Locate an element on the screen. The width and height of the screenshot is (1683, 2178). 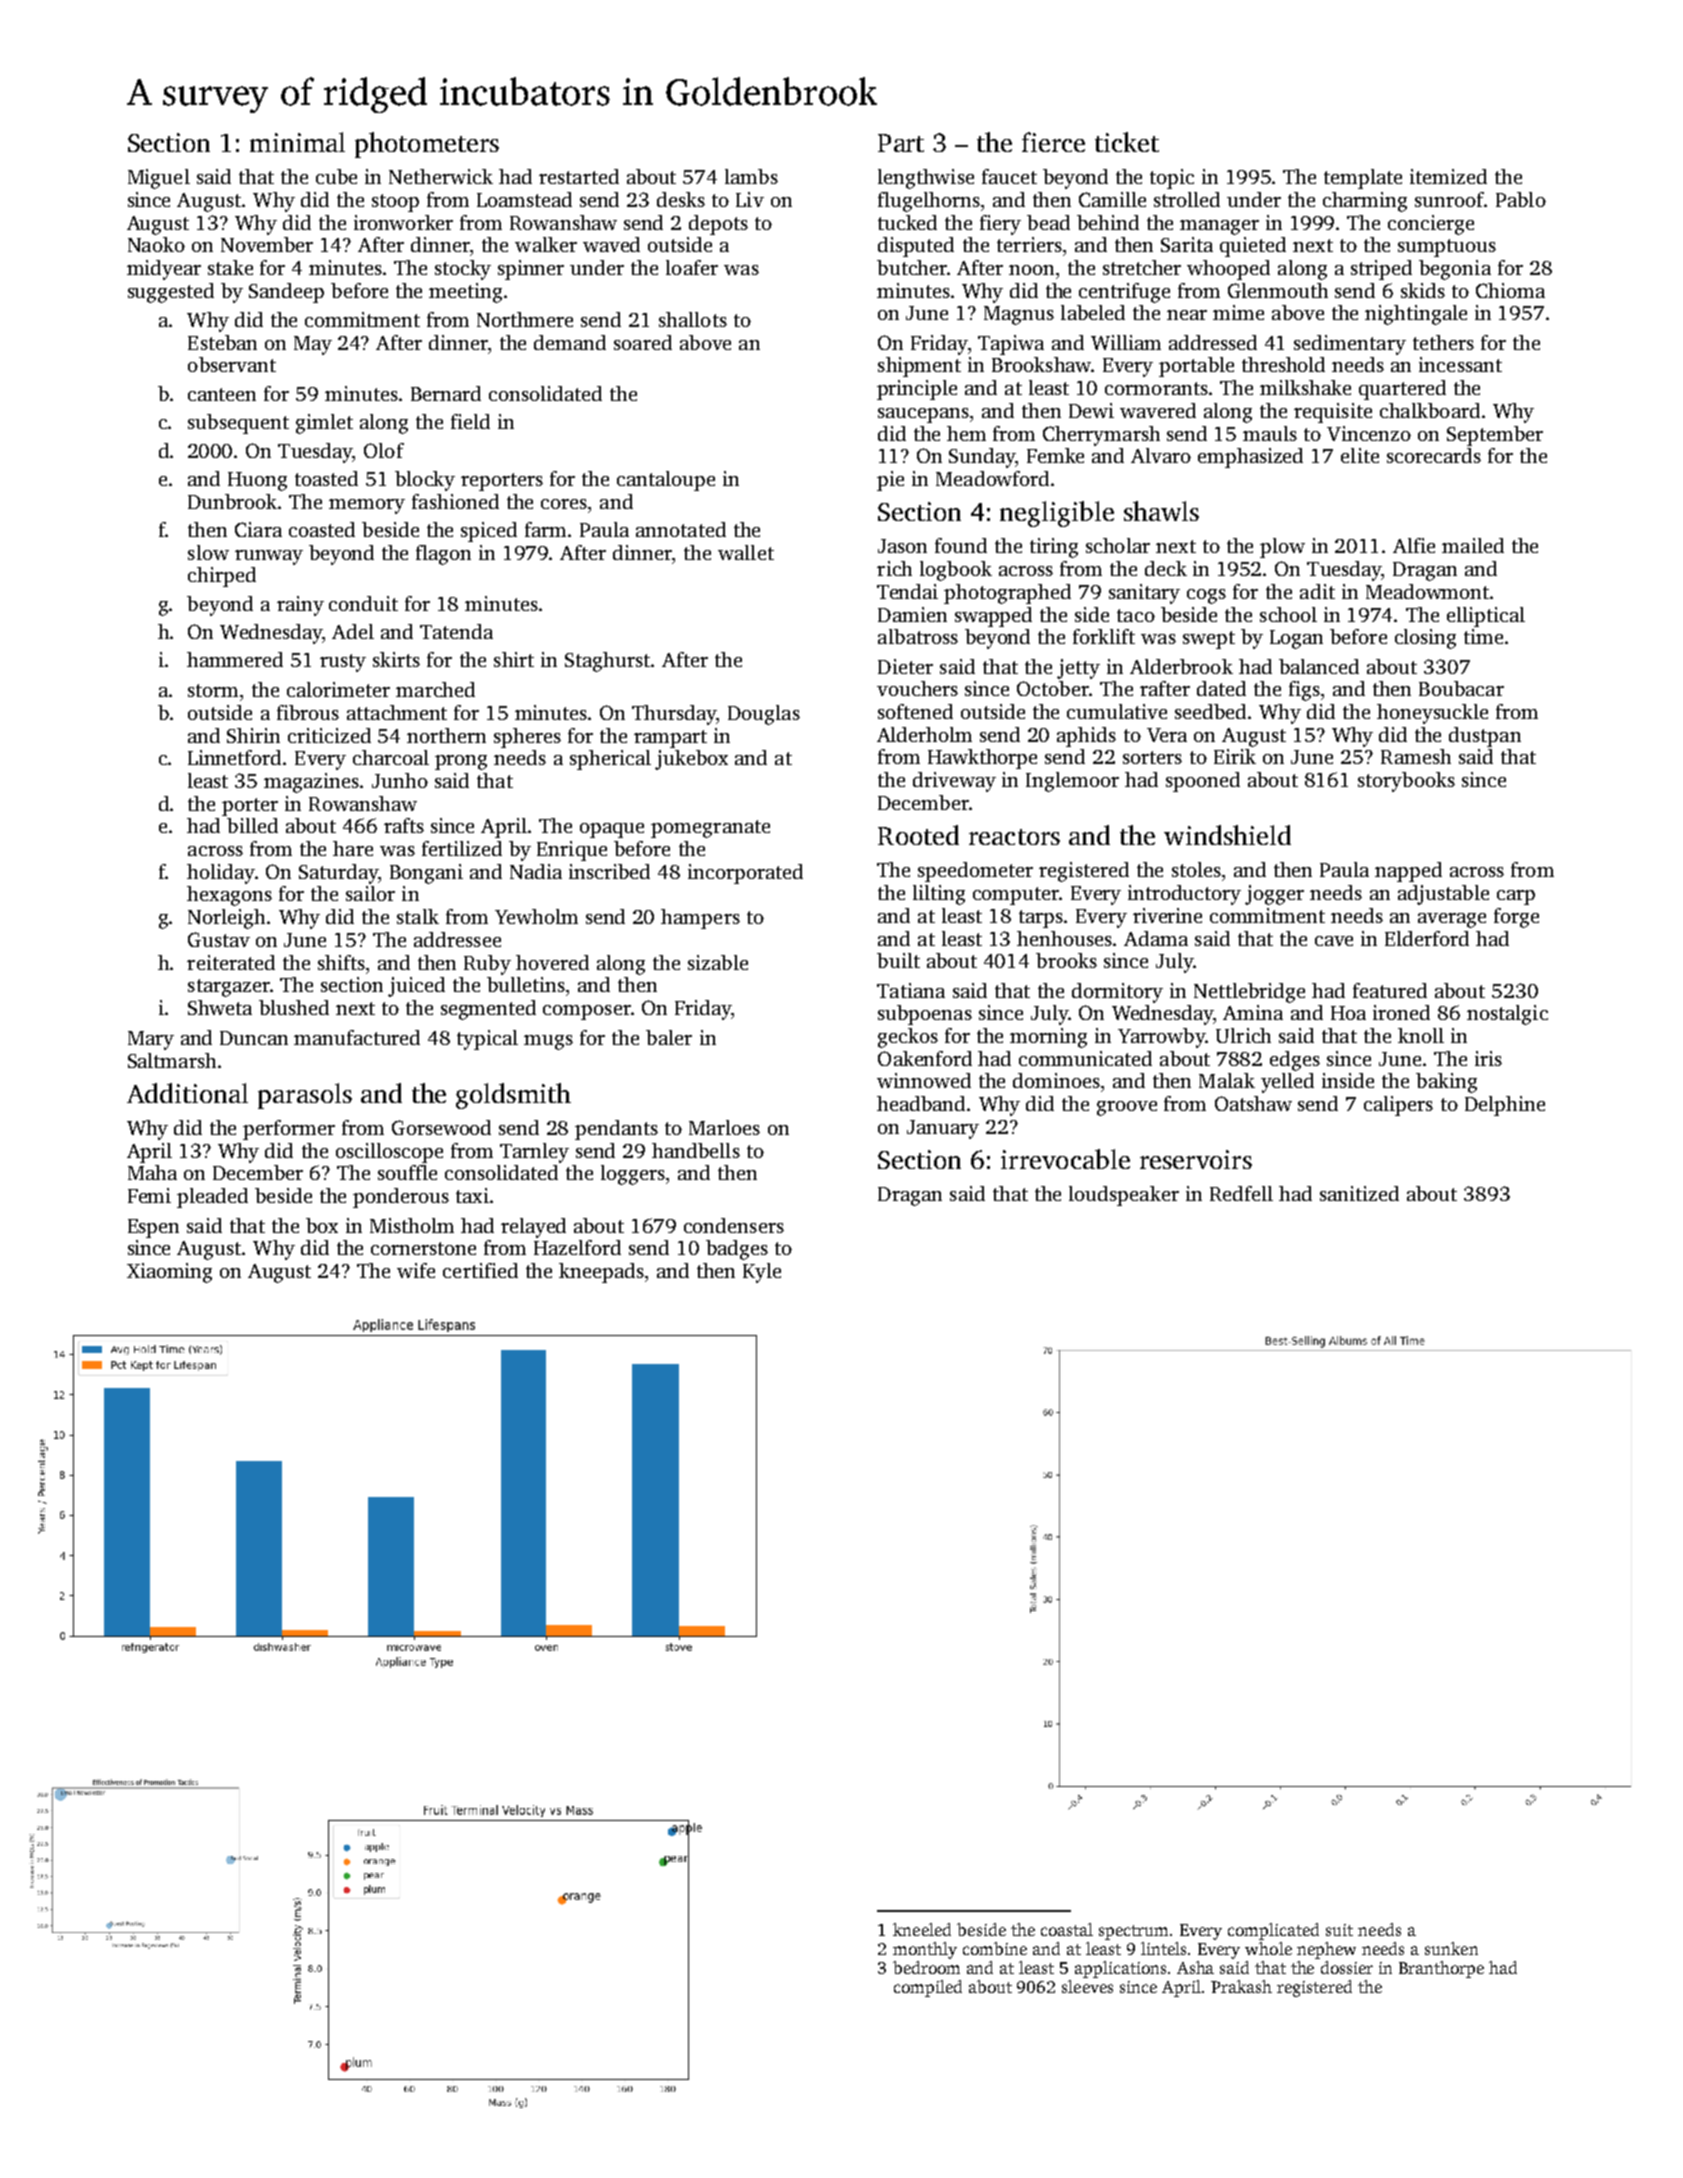
kneeled is located at coordinates (922, 1929).
